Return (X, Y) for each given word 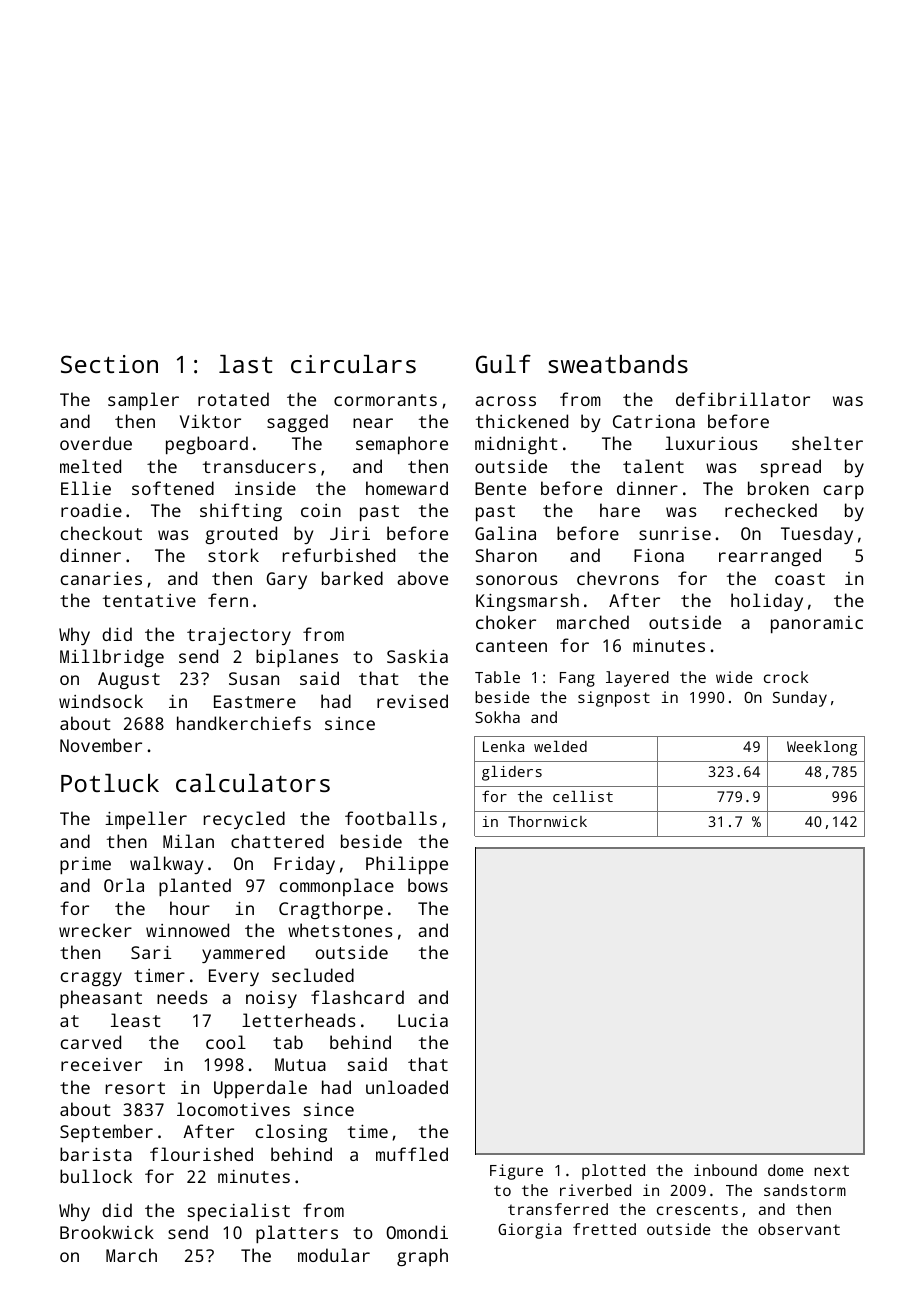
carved (91, 1042)
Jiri (350, 533)
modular (334, 1255)
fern (228, 600)
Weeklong (822, 748)
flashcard (357, 997)
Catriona (654, 421)
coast (800, 579)
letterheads (299, 1020)
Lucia (423, 1020)
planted (195, 887)
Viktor (210, 421)
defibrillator (743, 399)
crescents (697, 1209)
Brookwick (107, 1232)
